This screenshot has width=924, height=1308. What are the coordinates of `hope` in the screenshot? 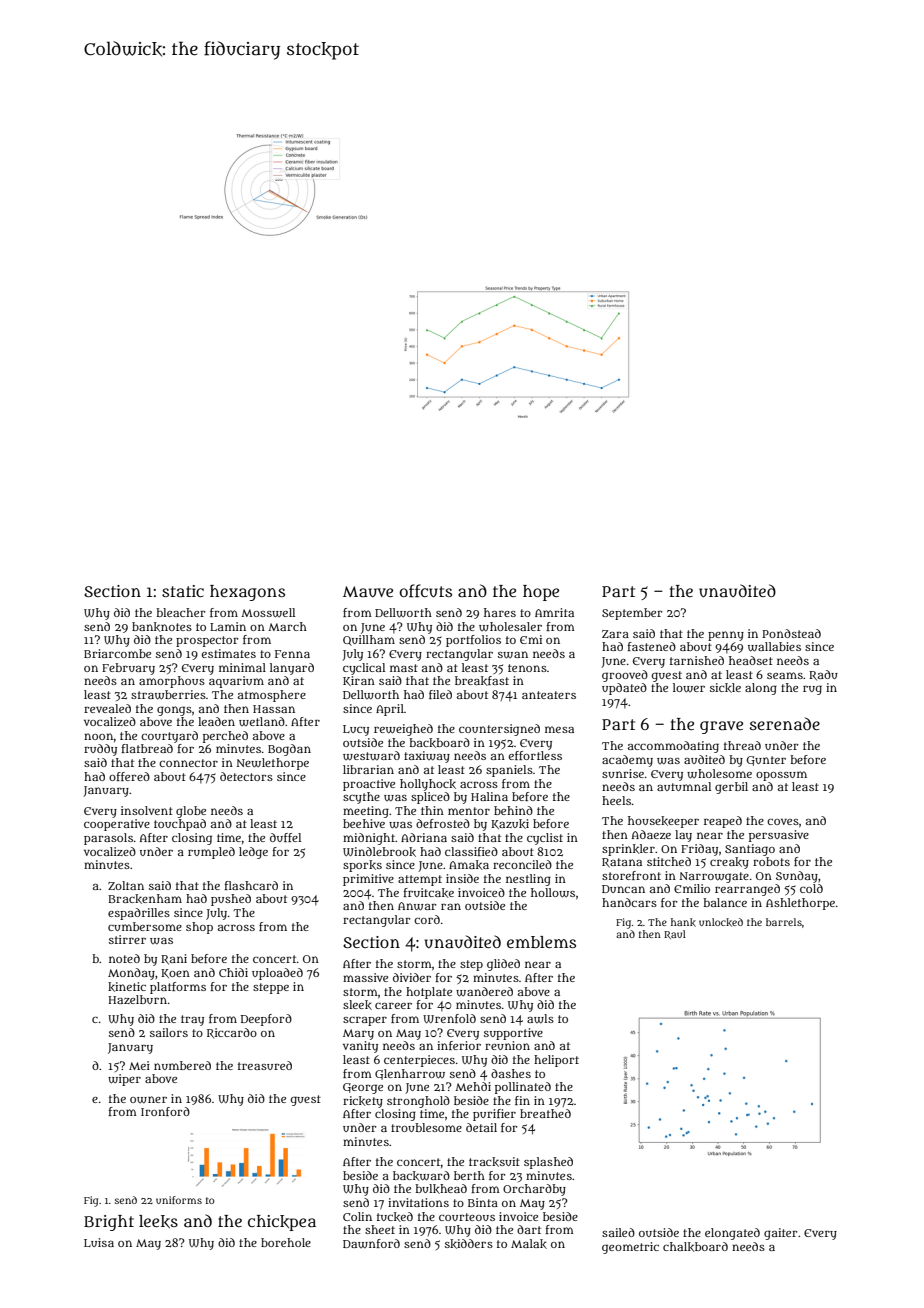 It's located at (541, 593).
